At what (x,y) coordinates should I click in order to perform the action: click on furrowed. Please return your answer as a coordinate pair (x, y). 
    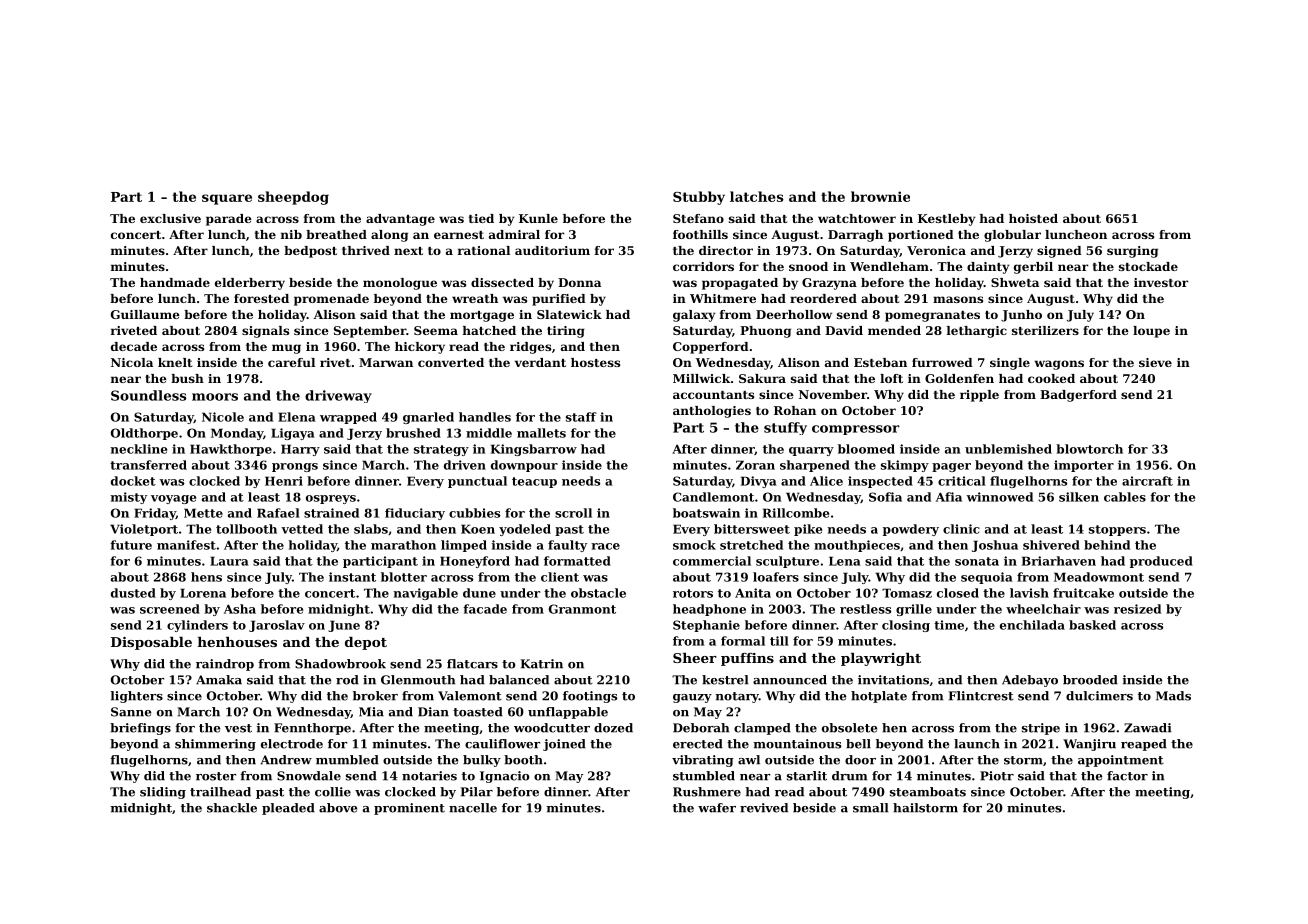
    Looking at the image, I should click on (942, 362).
